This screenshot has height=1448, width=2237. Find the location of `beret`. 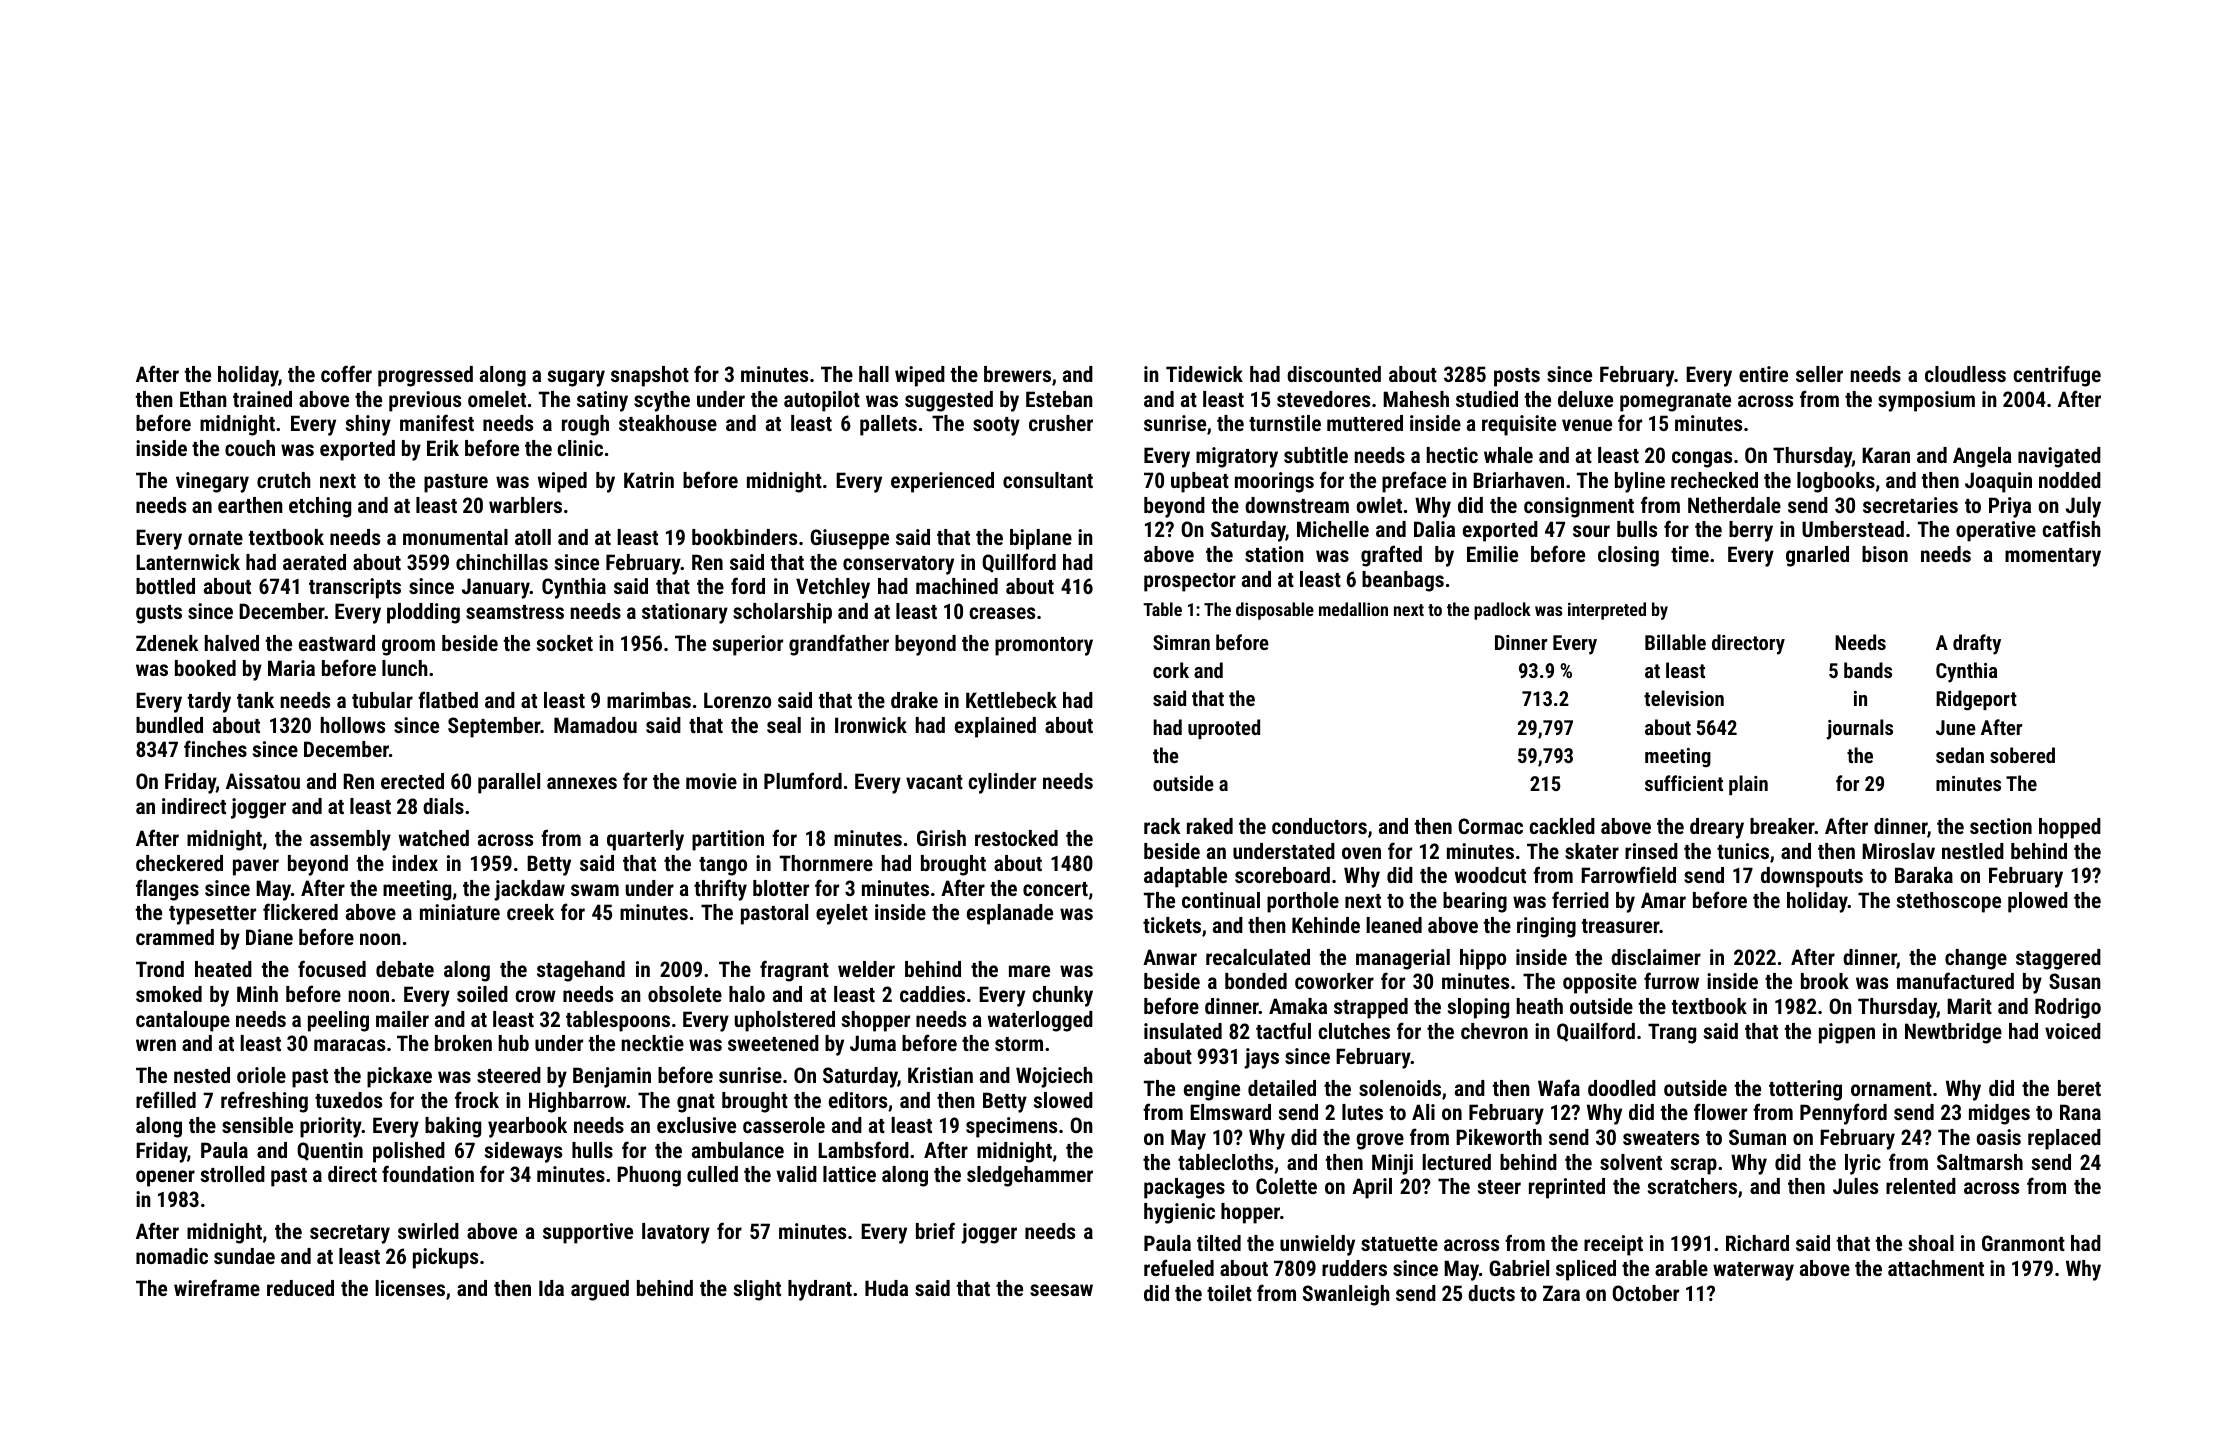

beret is located at coordinates (2079, 1088).
